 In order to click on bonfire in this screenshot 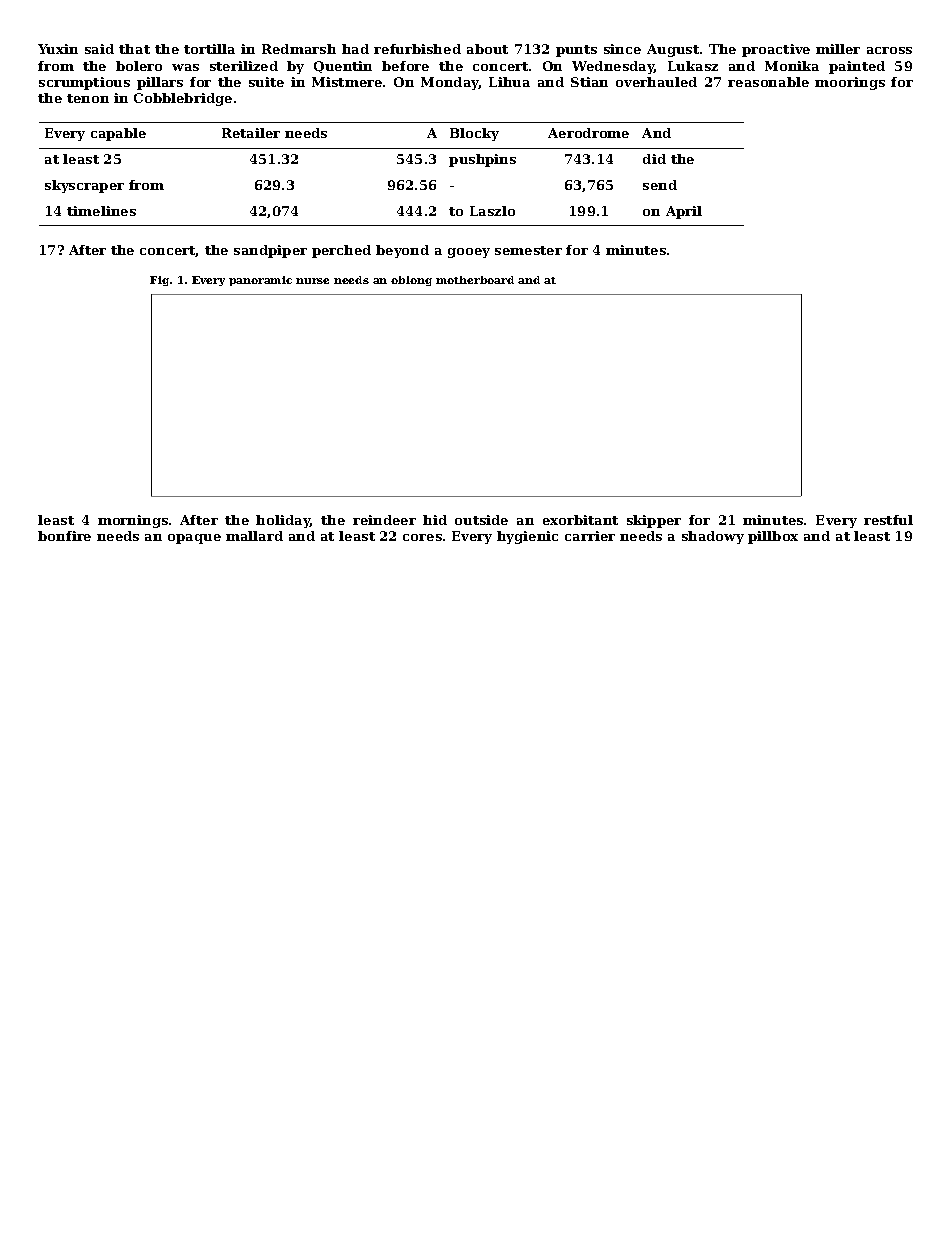, I will do `click(64, 536)`.
